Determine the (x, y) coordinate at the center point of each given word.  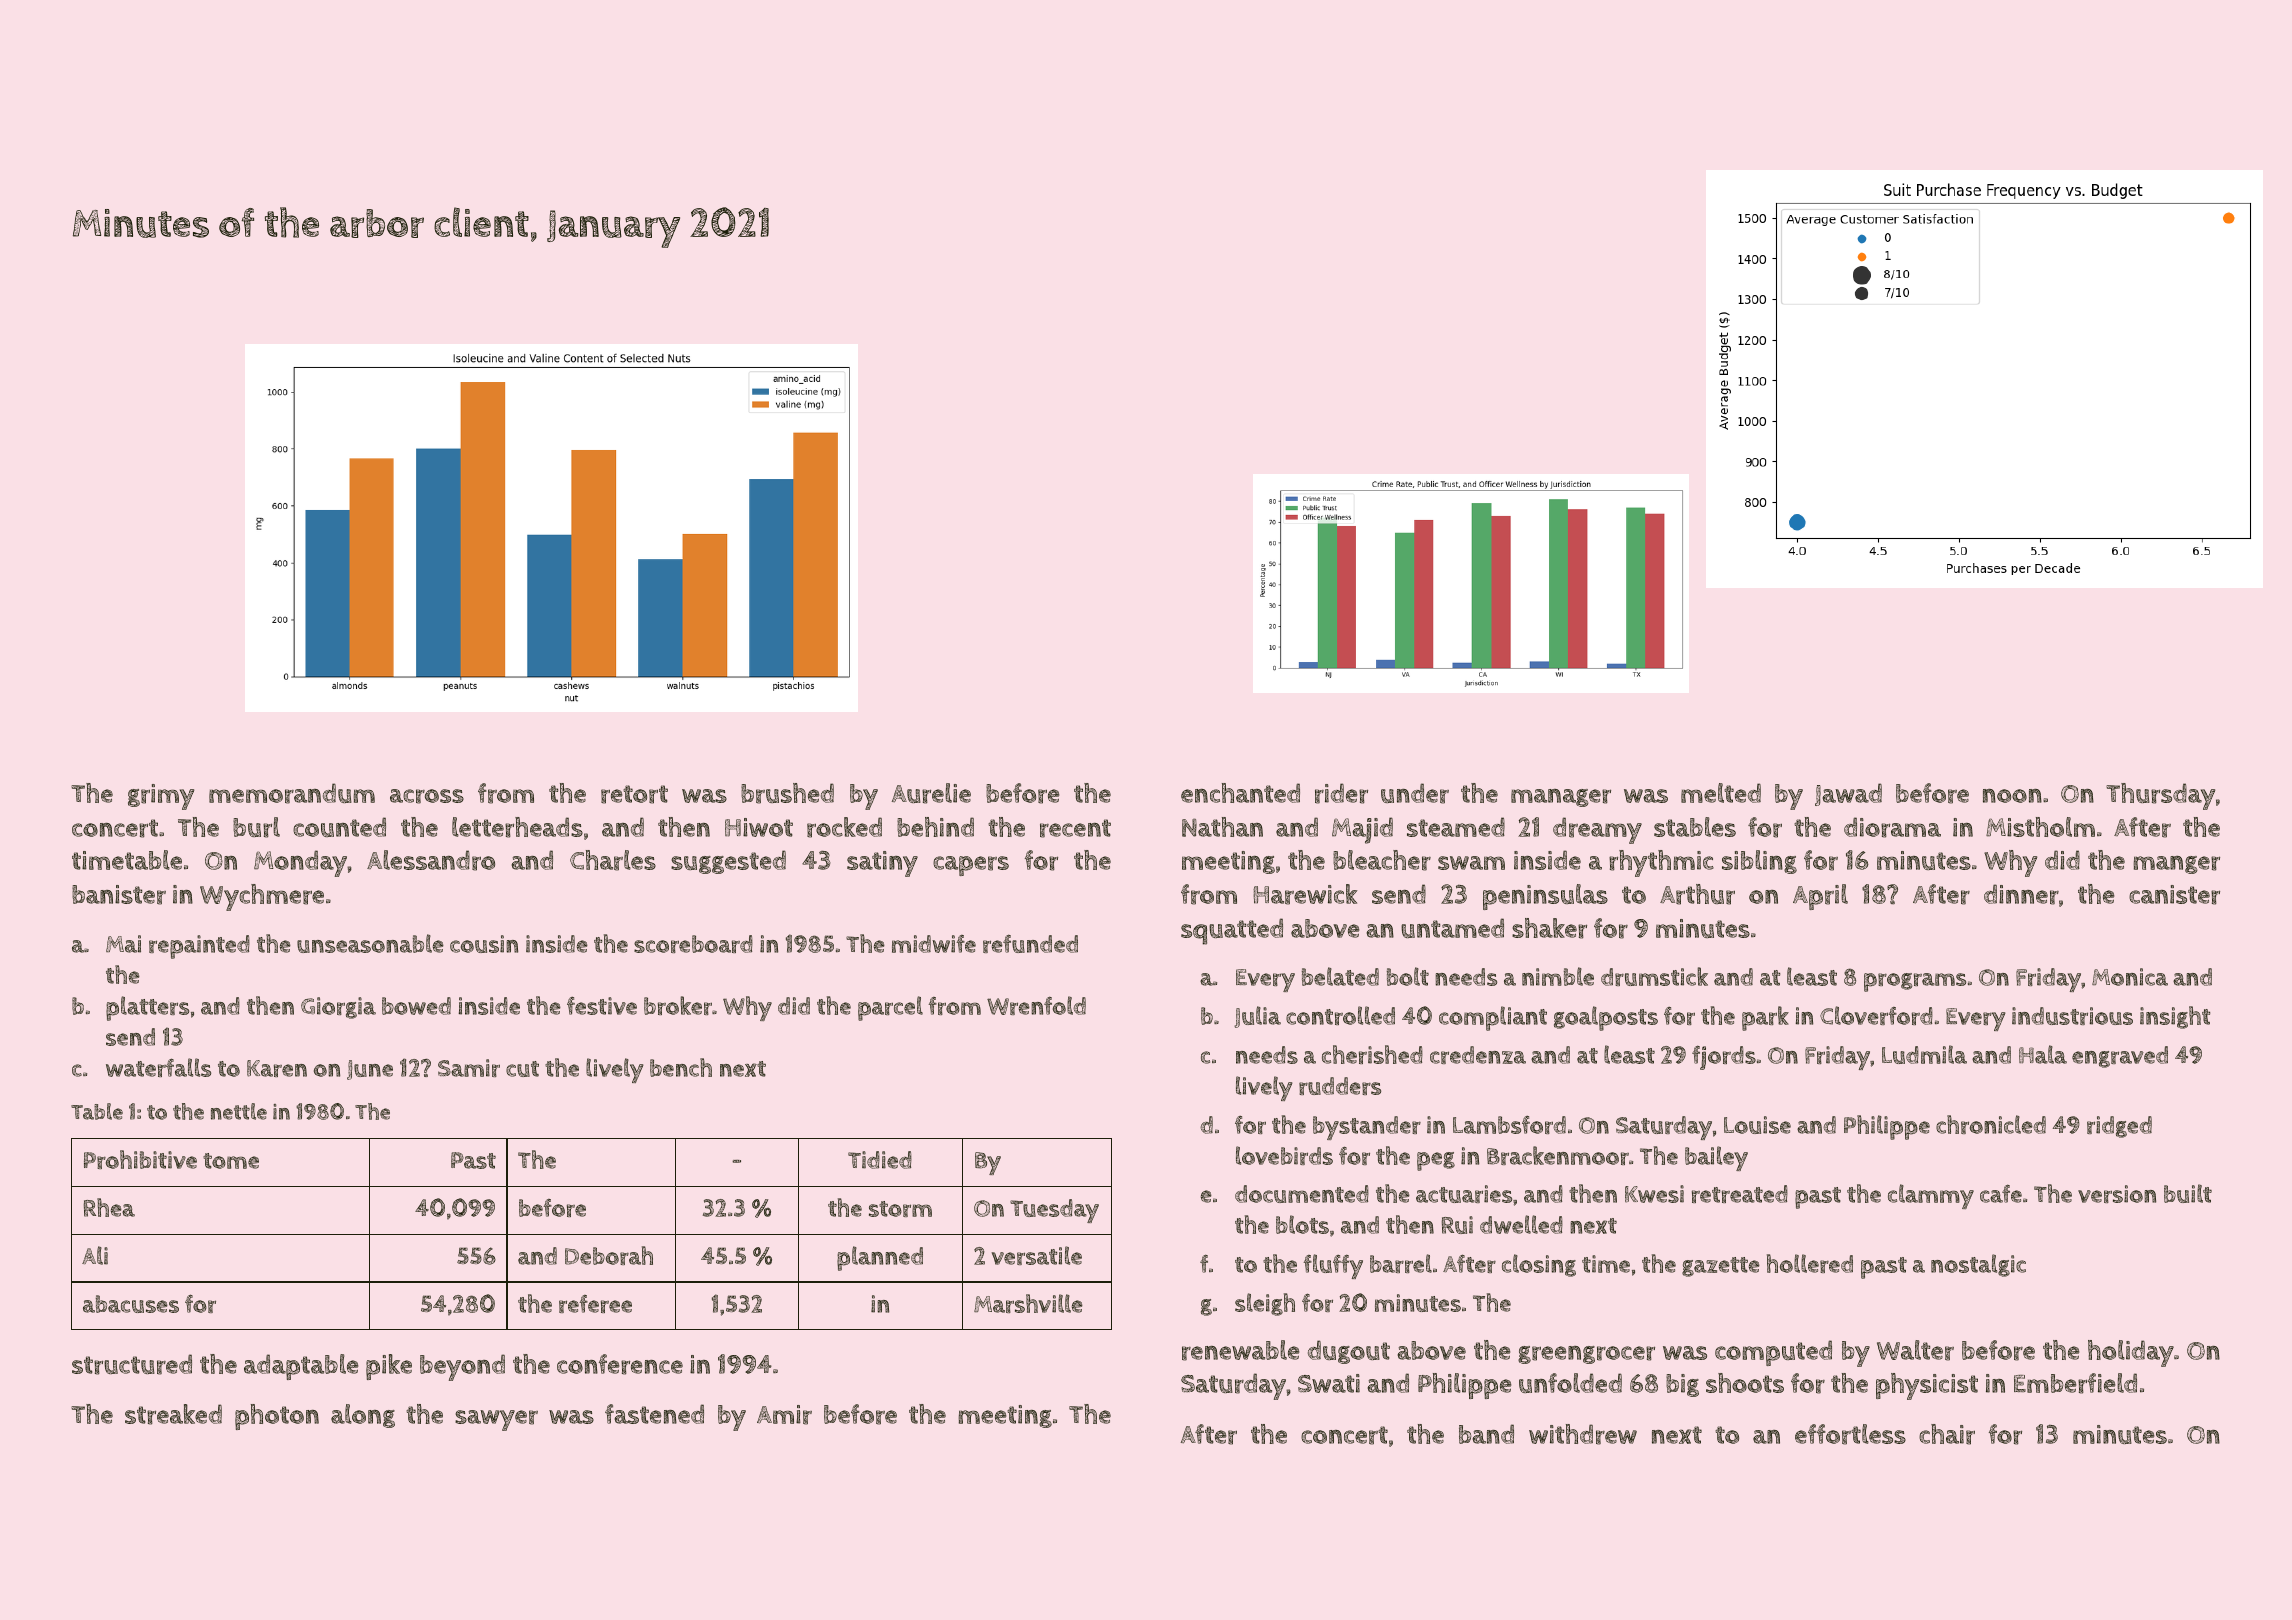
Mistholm (2040, 827)
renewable (1240, 1350)
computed (1773, 1353)
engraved (2120, 1057)
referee (595, 1304)
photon (277, 1417)
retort (634, 794)
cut (522, 1069)
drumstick (1654, 976)
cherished (1372, 1054)
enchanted (1240, 793)
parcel (890, 1008)
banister (119, 895)
